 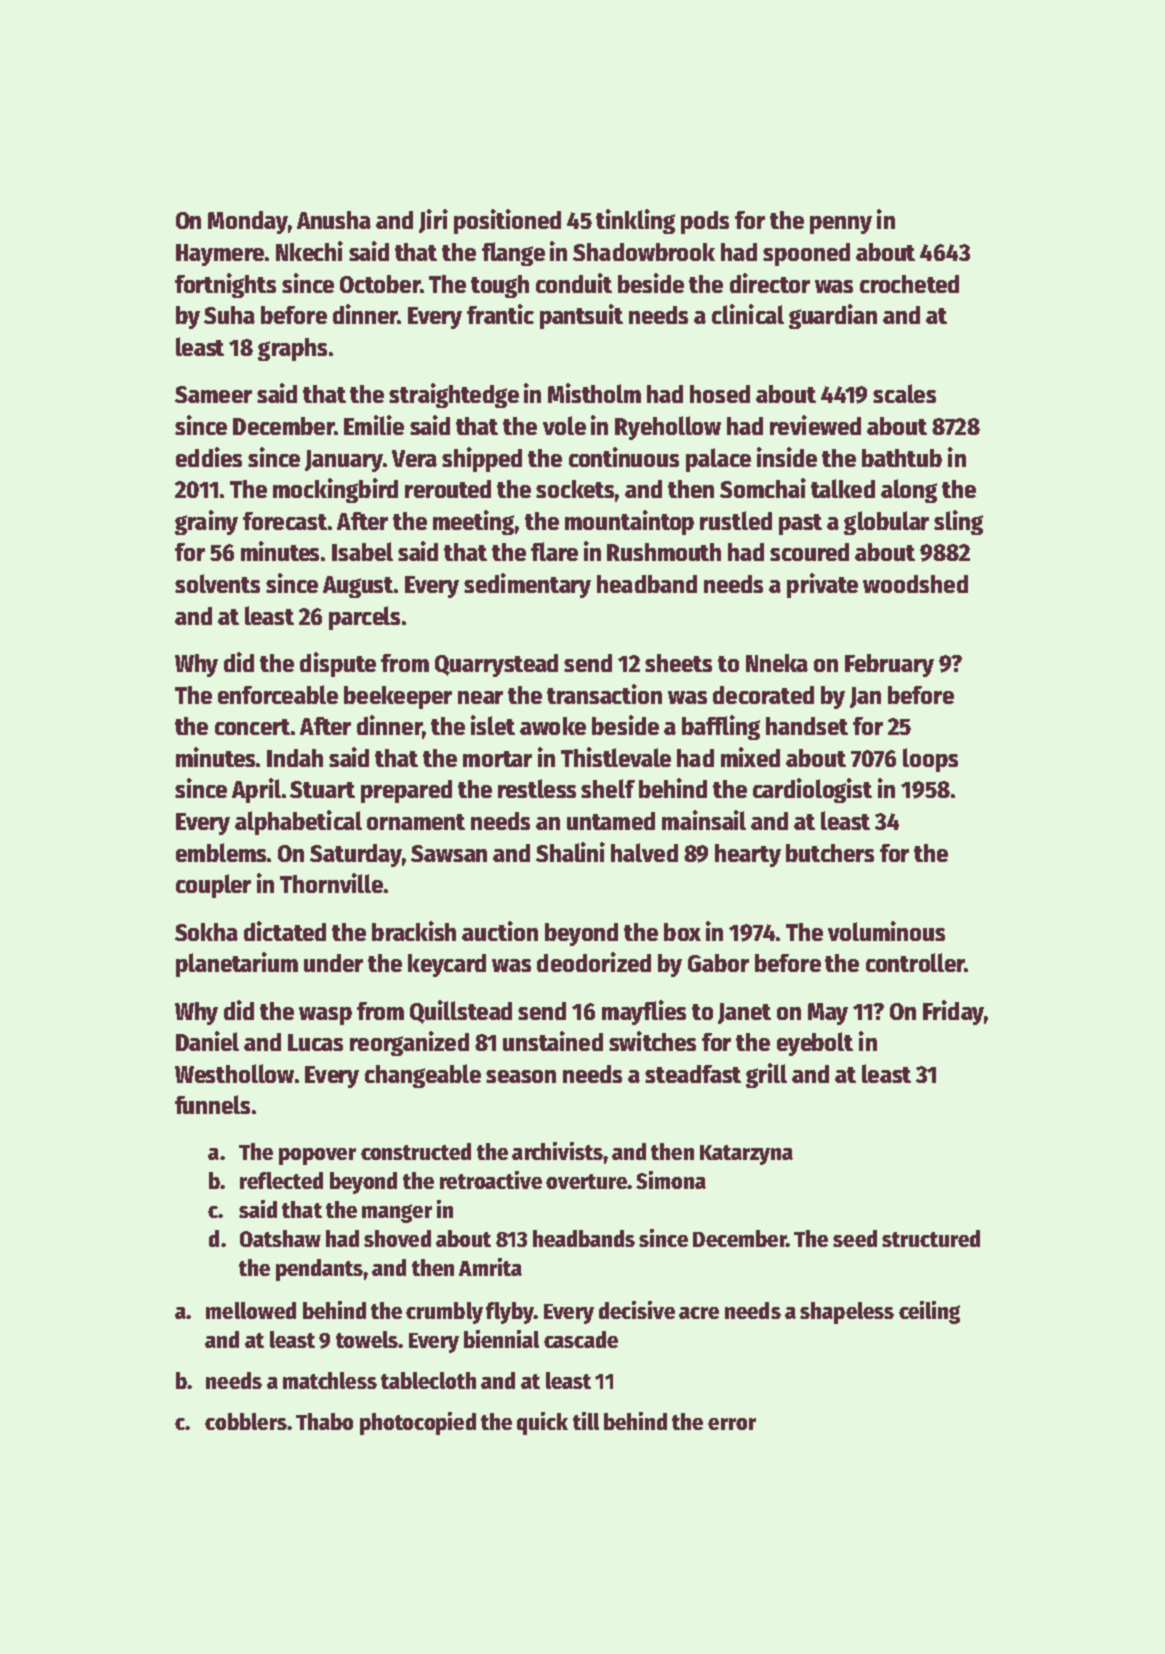 What do you see at coordinates (248, 222) in the document?
I see `Monday` at bounding box center [248, 222].
